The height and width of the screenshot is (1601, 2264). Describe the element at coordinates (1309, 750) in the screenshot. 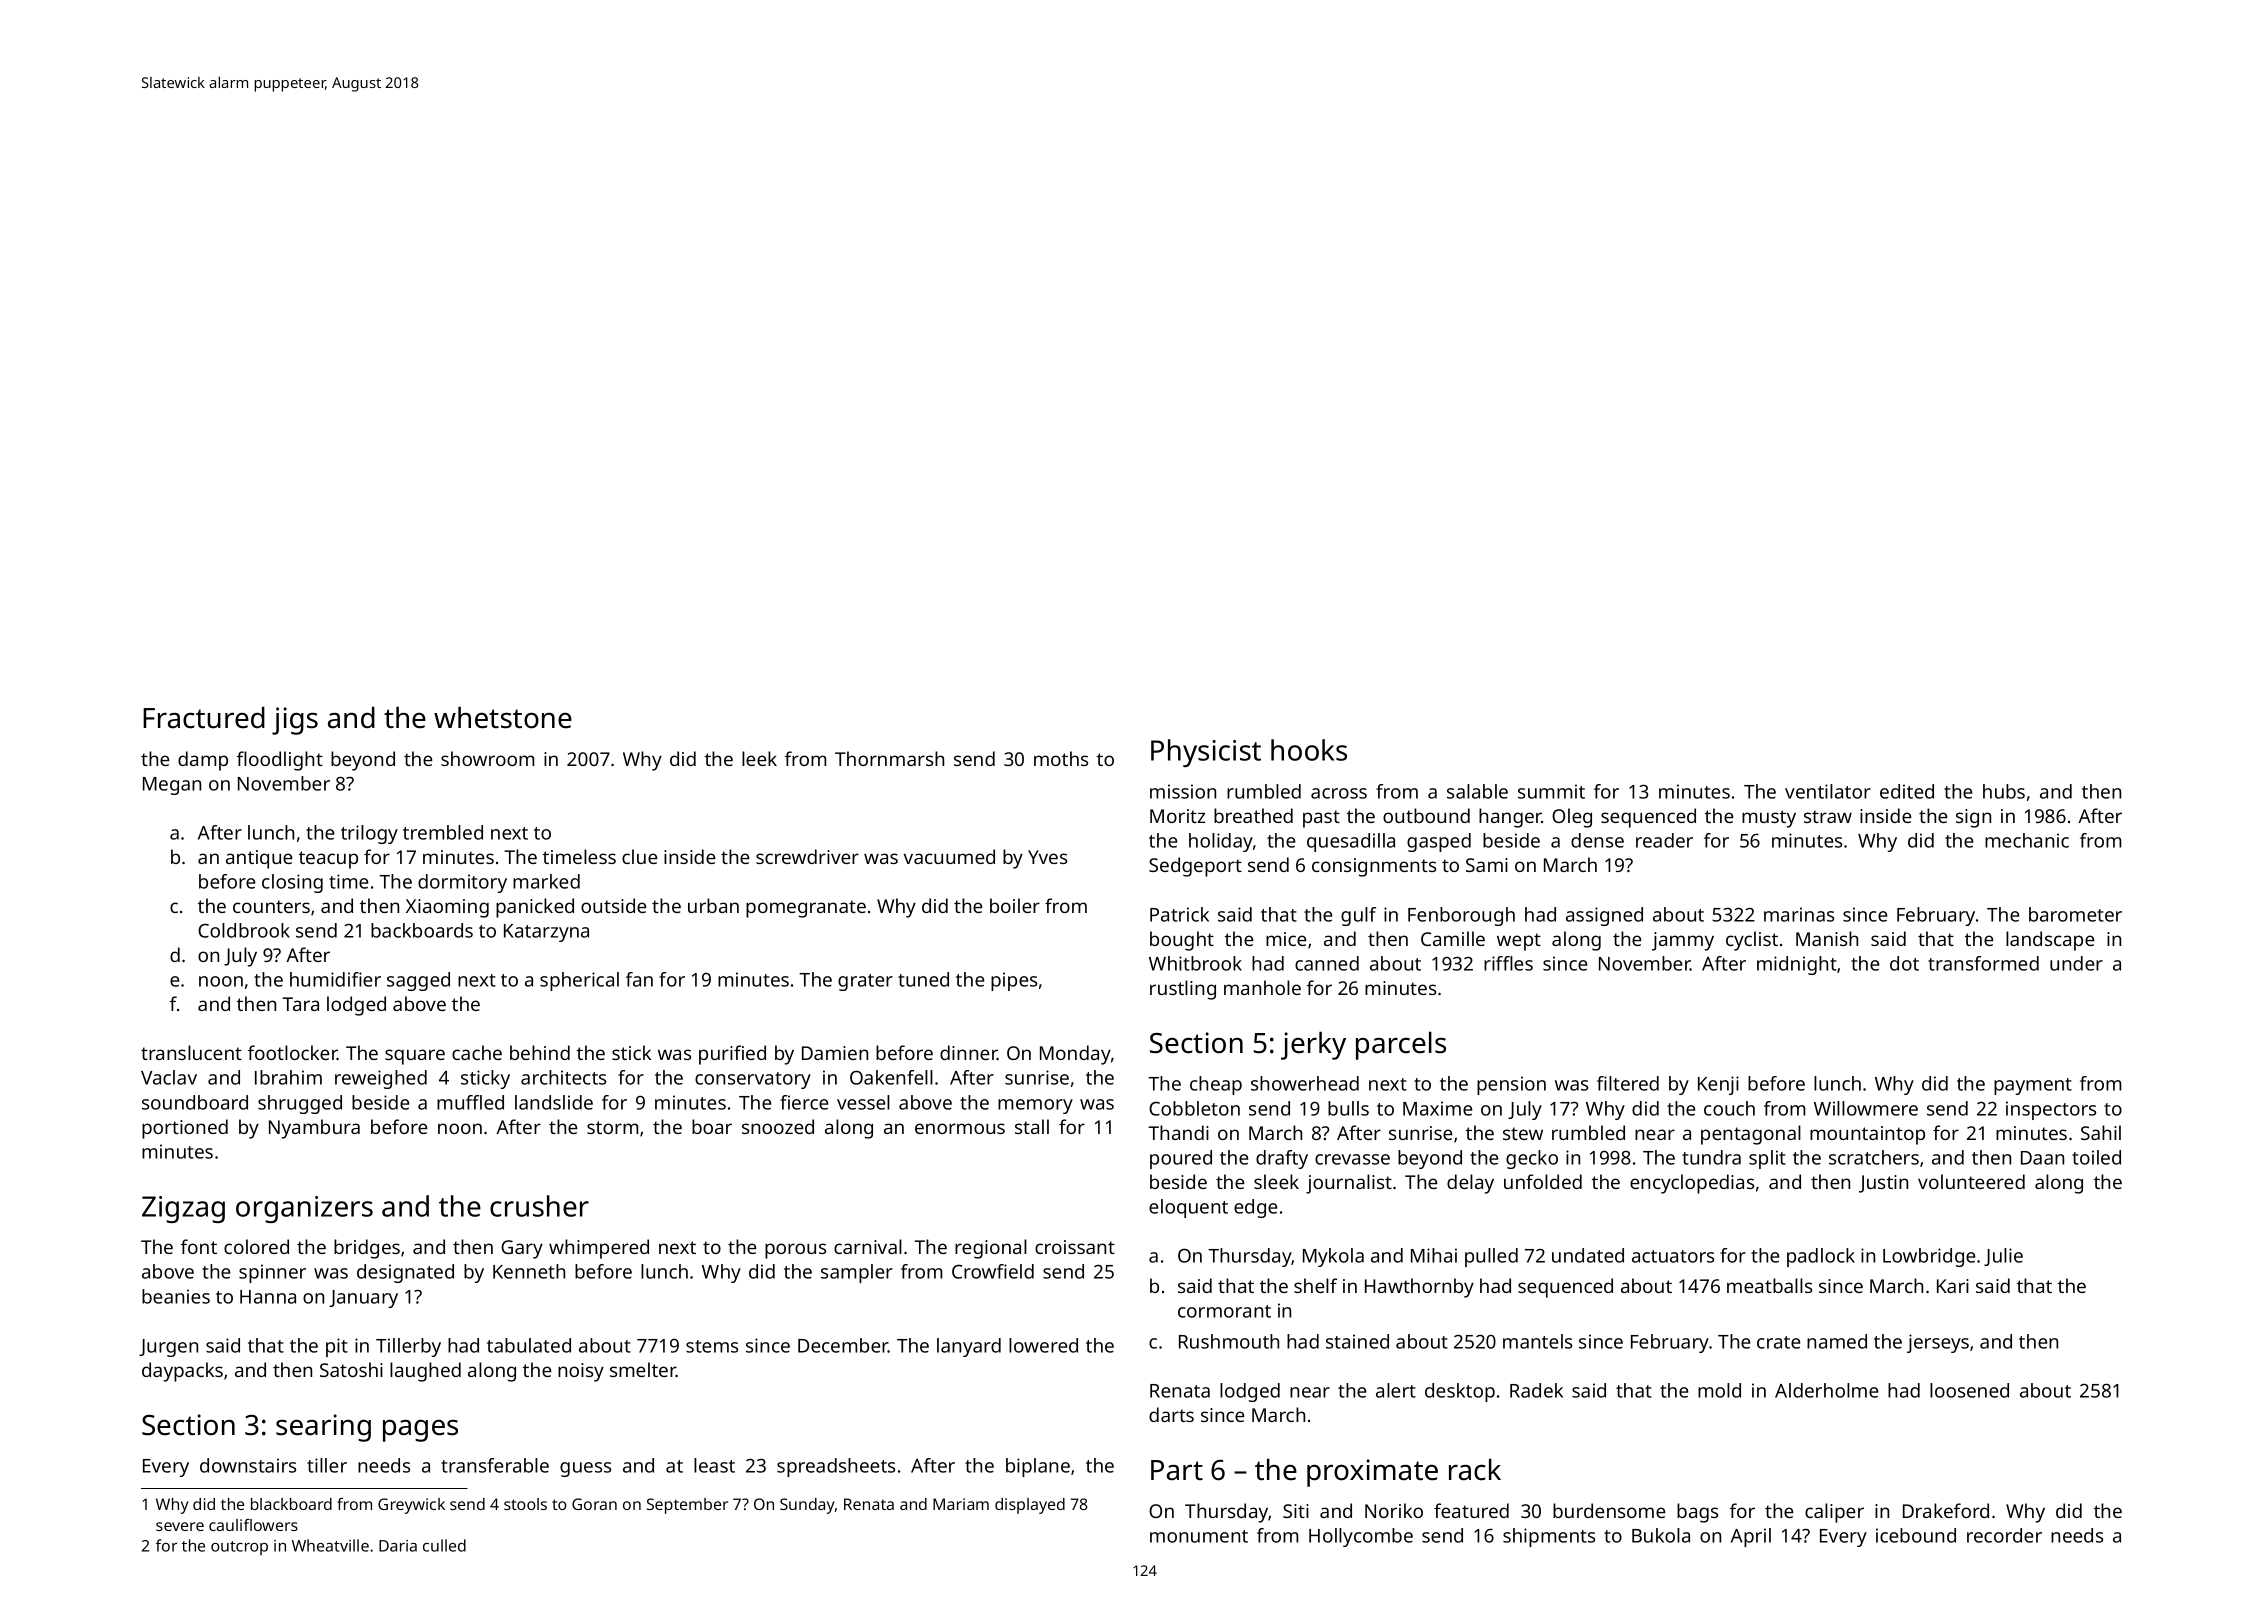

I see `hooks` at that location.
